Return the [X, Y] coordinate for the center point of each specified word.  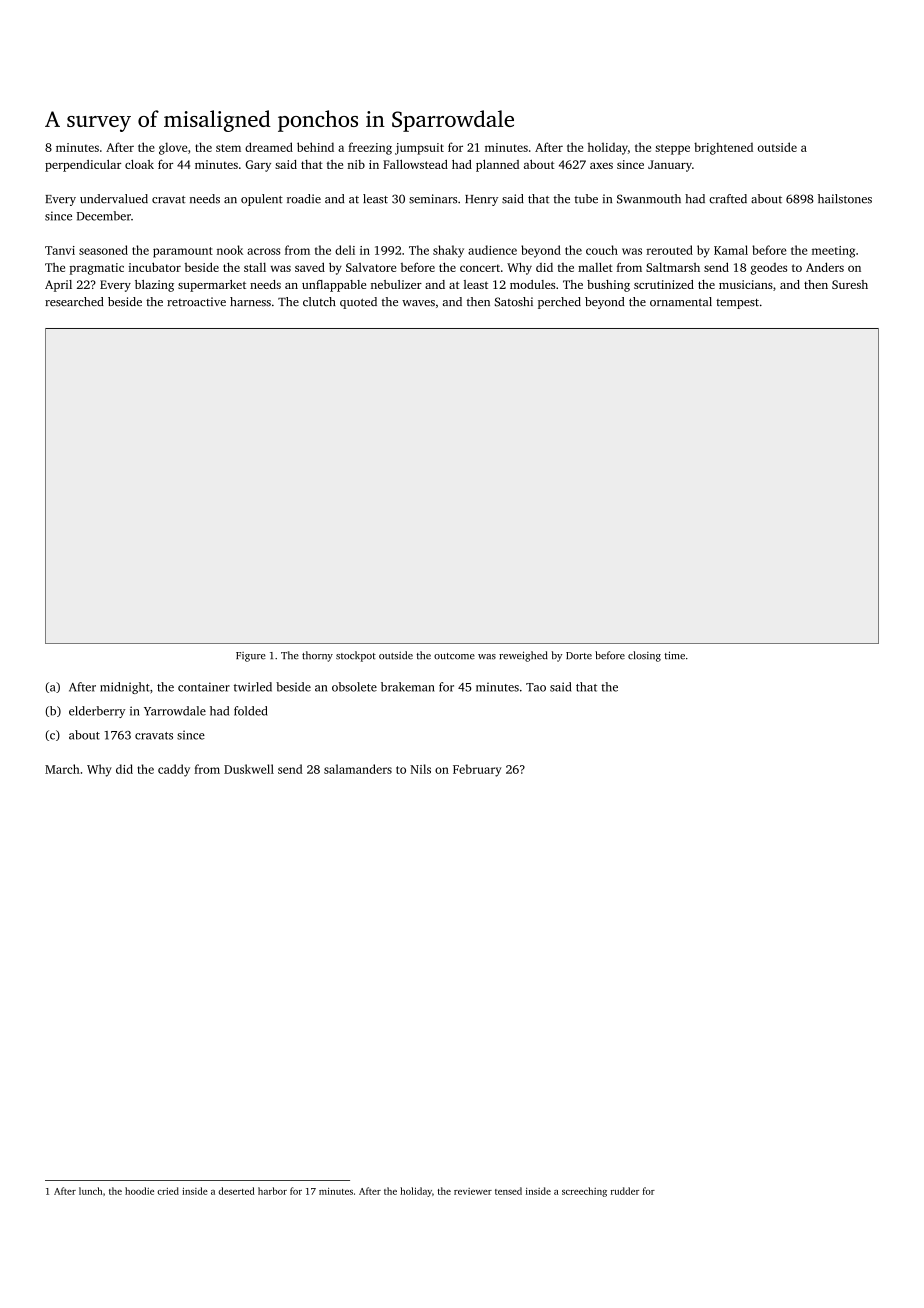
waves [418, 303]
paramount [183, 252]
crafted [728, 199]
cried [168, 1191]
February [477, 770]
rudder [625, 1191]
